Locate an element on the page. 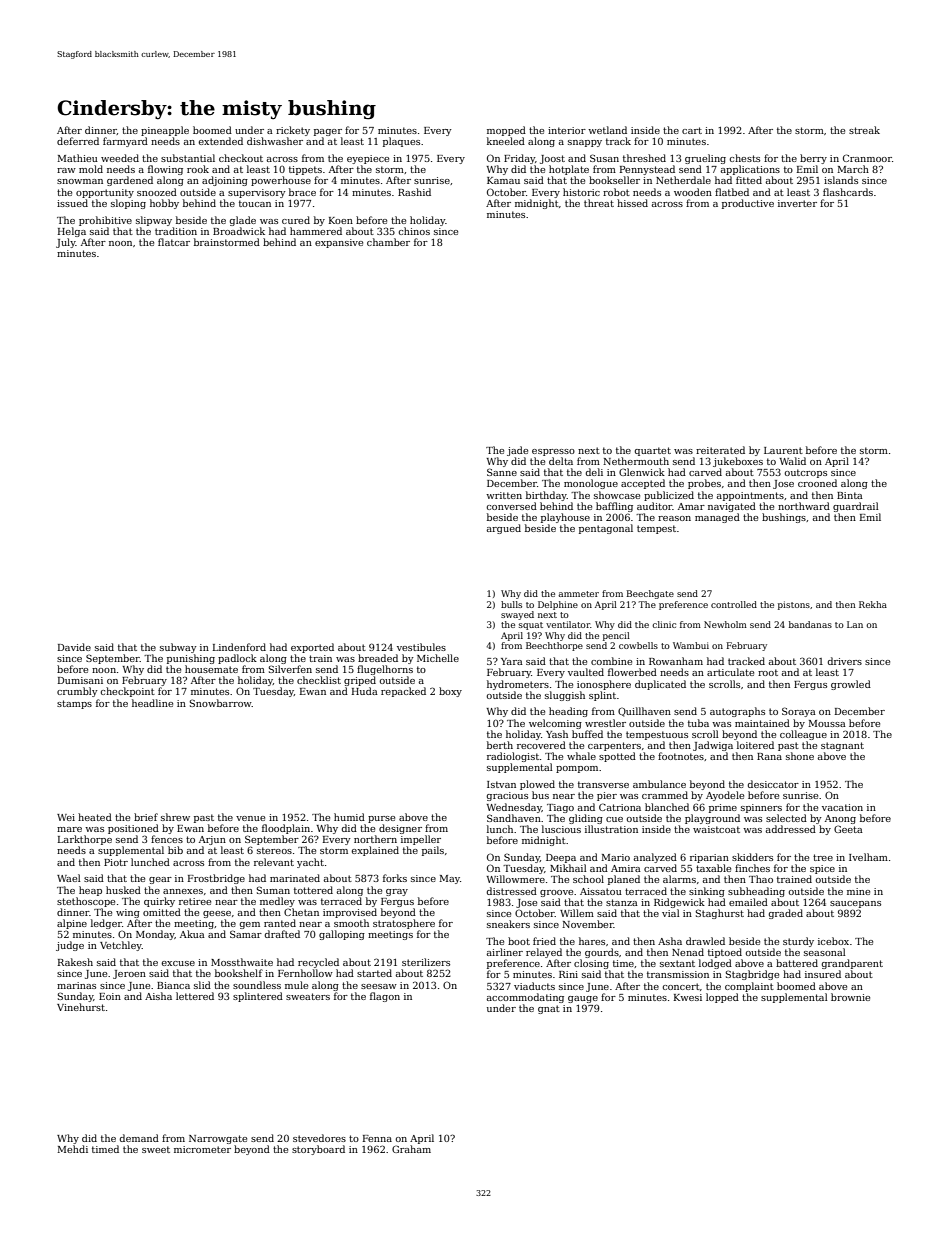 This document has height=1233, width=952. airliner is located at coordinates (505, 952).
